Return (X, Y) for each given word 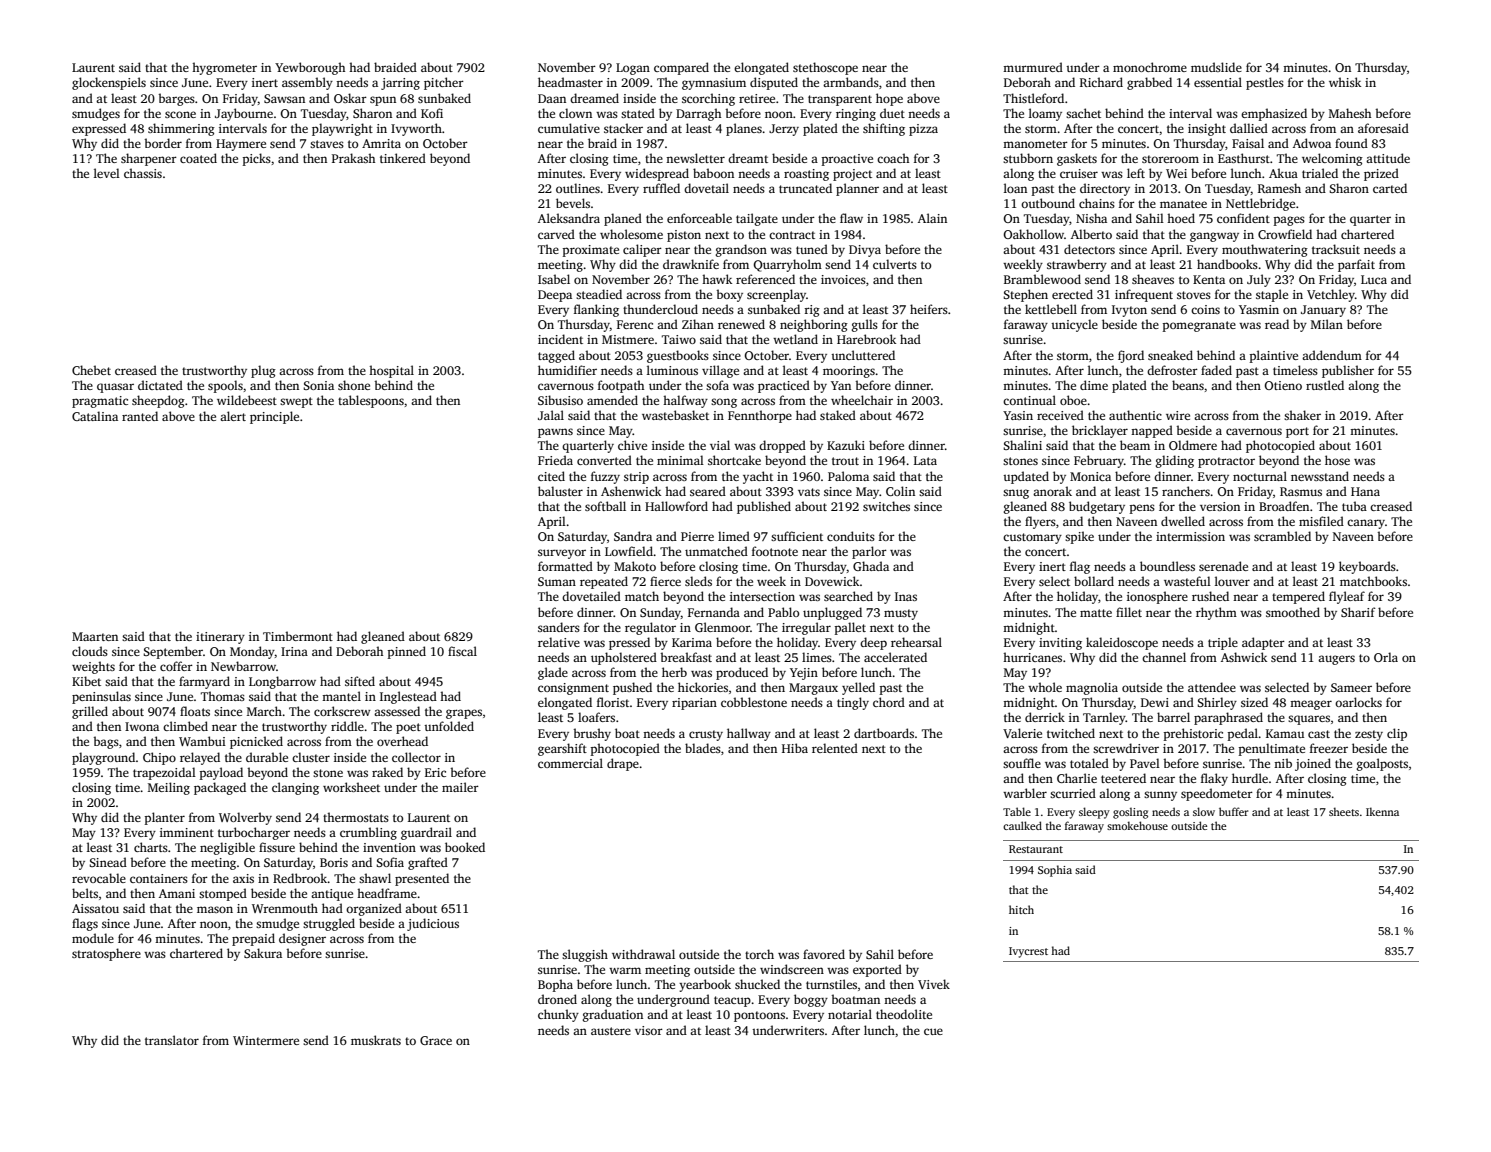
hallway (749, 734)
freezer (1329, 748)
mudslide (1216, 67)
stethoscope (825, 68)
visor (649, 1030)
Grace (436, 1040)
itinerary (220, 638)
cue (933, 1031)
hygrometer (224, 68)
